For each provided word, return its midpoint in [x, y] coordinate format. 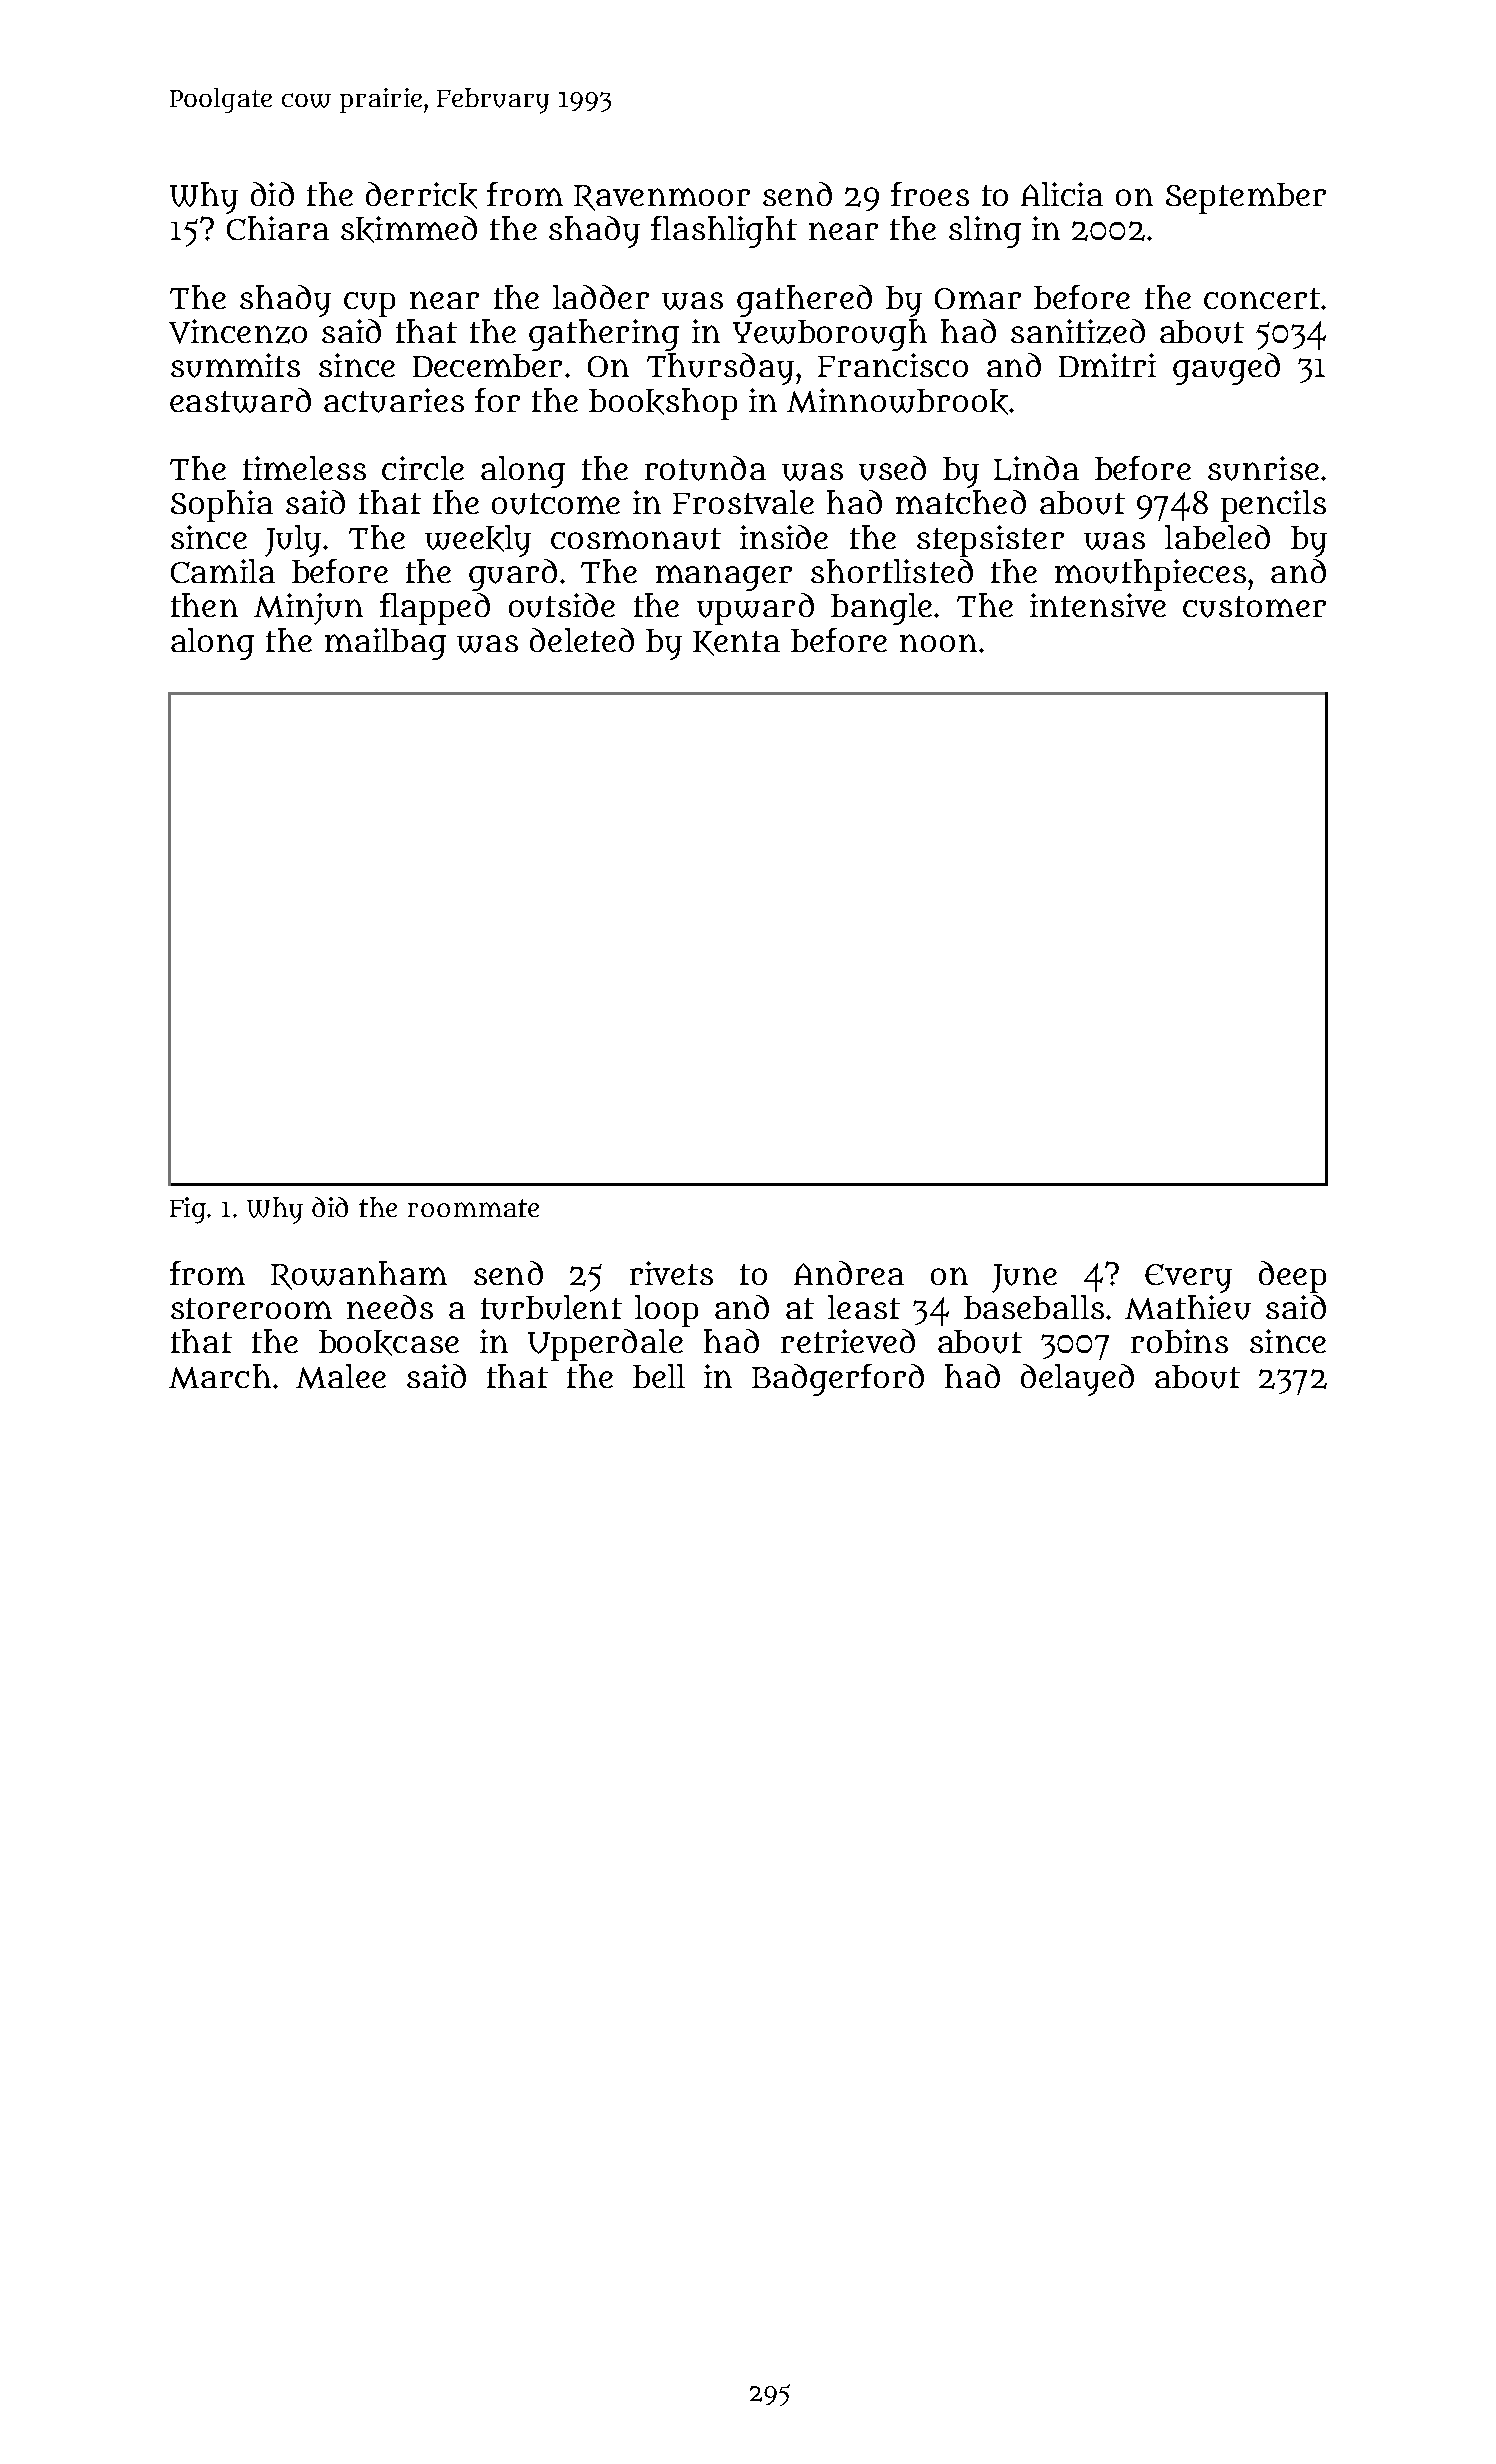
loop [666, 1311]
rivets [671, 1273]
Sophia [222, 506]
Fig [189, 1210]
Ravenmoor [662, 198]
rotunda [705, 468]
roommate [473, 1208]
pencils [1273, 506]
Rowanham [359, 1275]
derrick [421, 195]
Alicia [1062, 194]
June [1024, 1278]
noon [938, 643]
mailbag [385, 644]
